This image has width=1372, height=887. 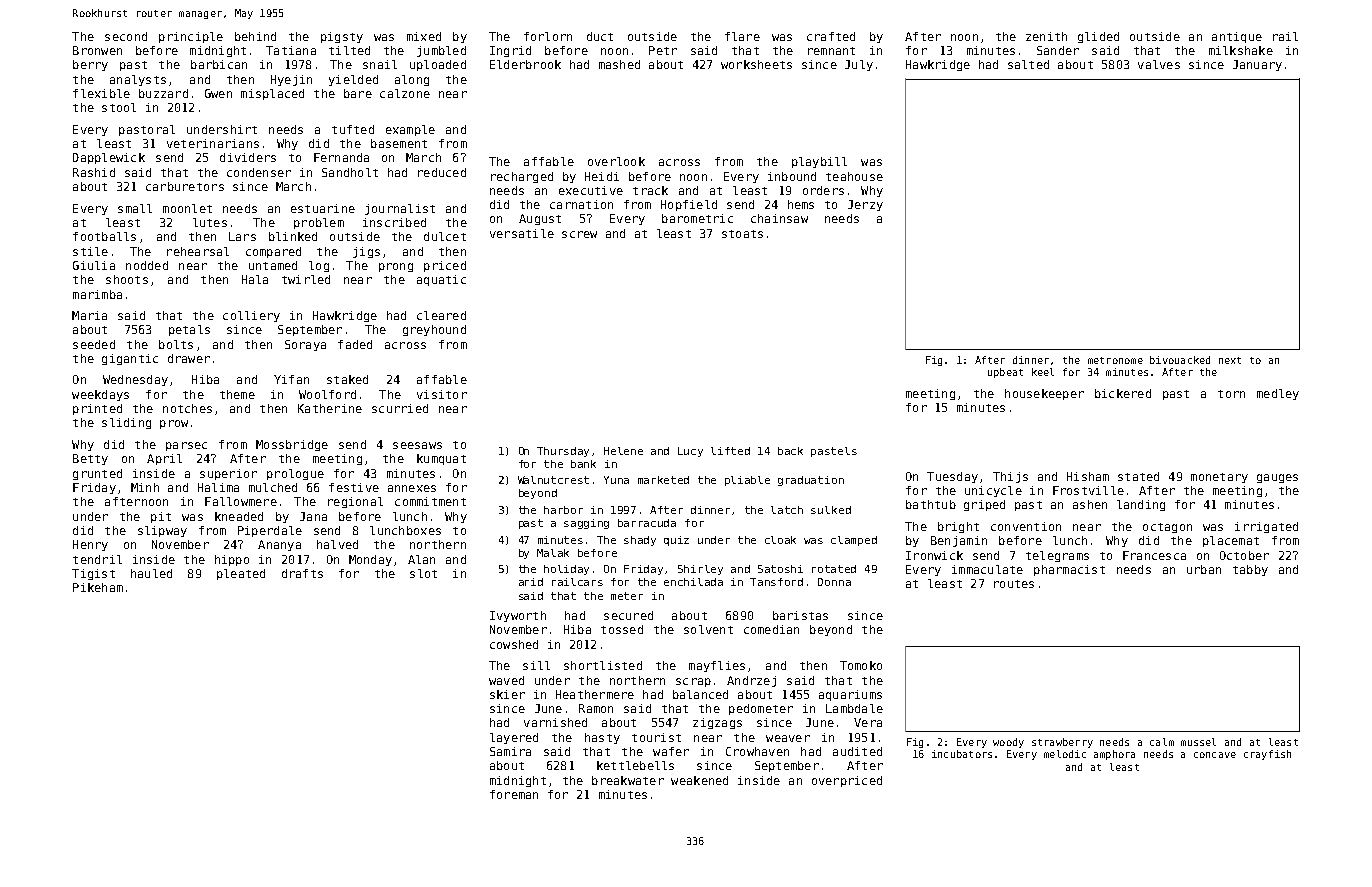 I want to click on bivouacked, so click(x=1180, y=360).
